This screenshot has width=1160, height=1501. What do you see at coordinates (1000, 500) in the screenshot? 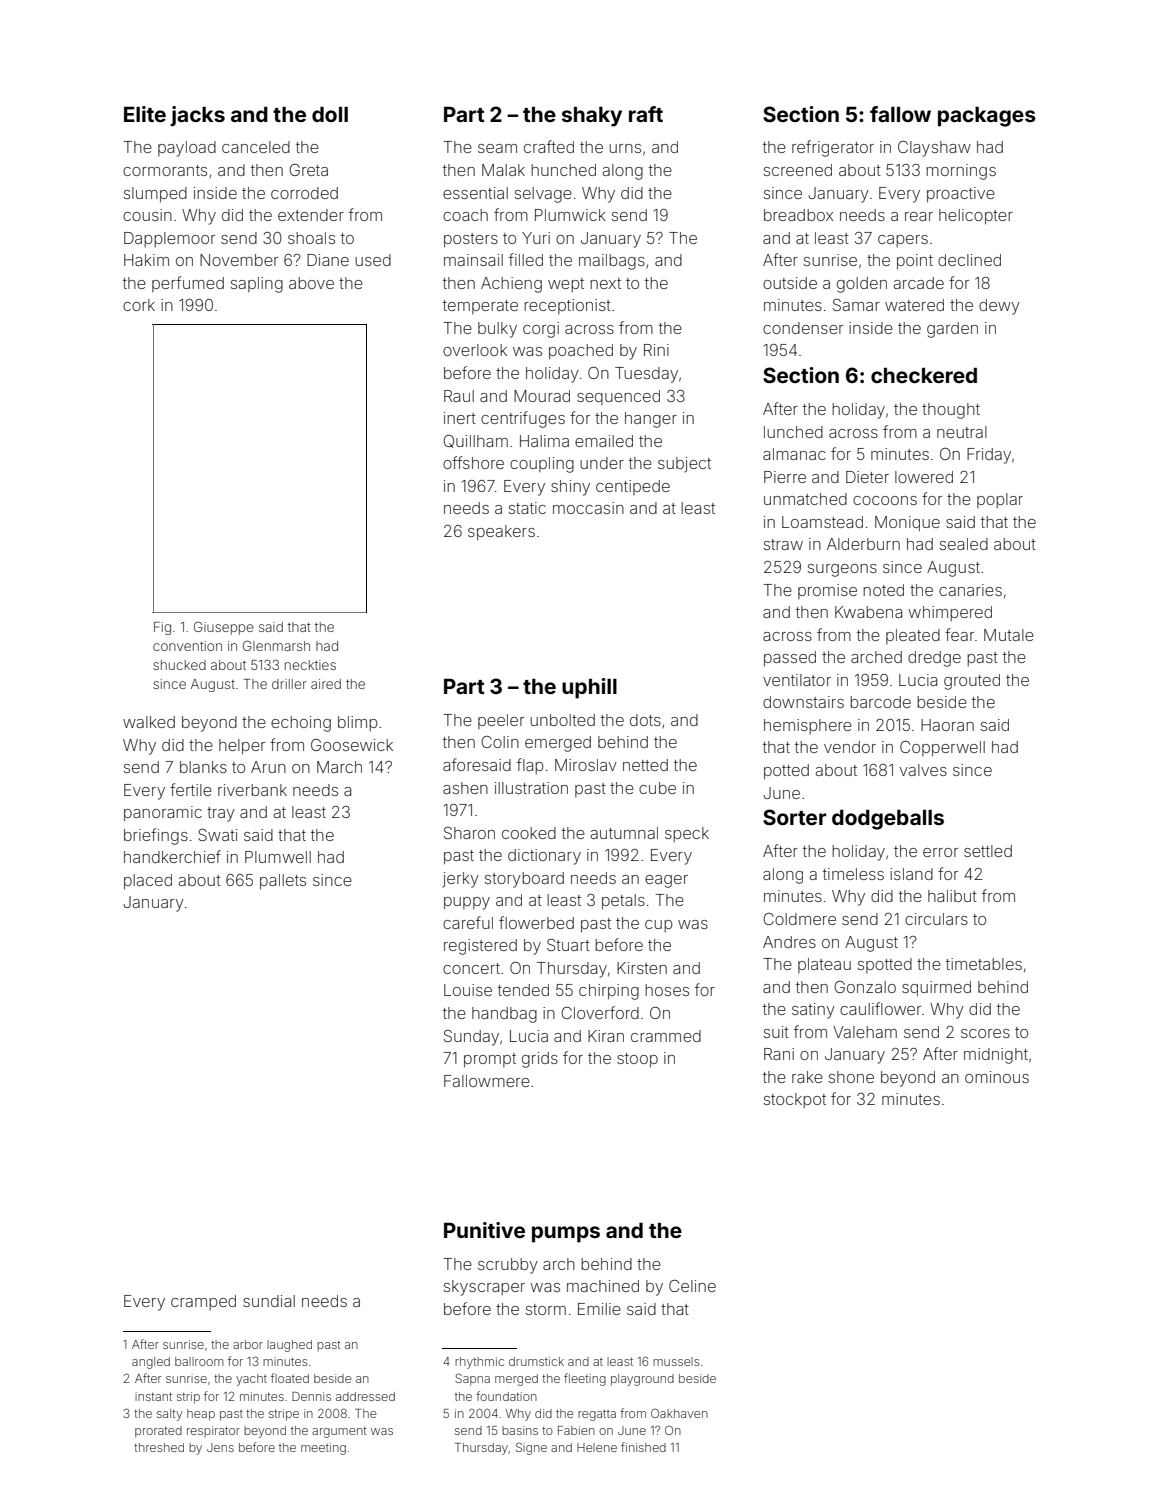
I see `poplar` at bounding box center [1000, 500].
